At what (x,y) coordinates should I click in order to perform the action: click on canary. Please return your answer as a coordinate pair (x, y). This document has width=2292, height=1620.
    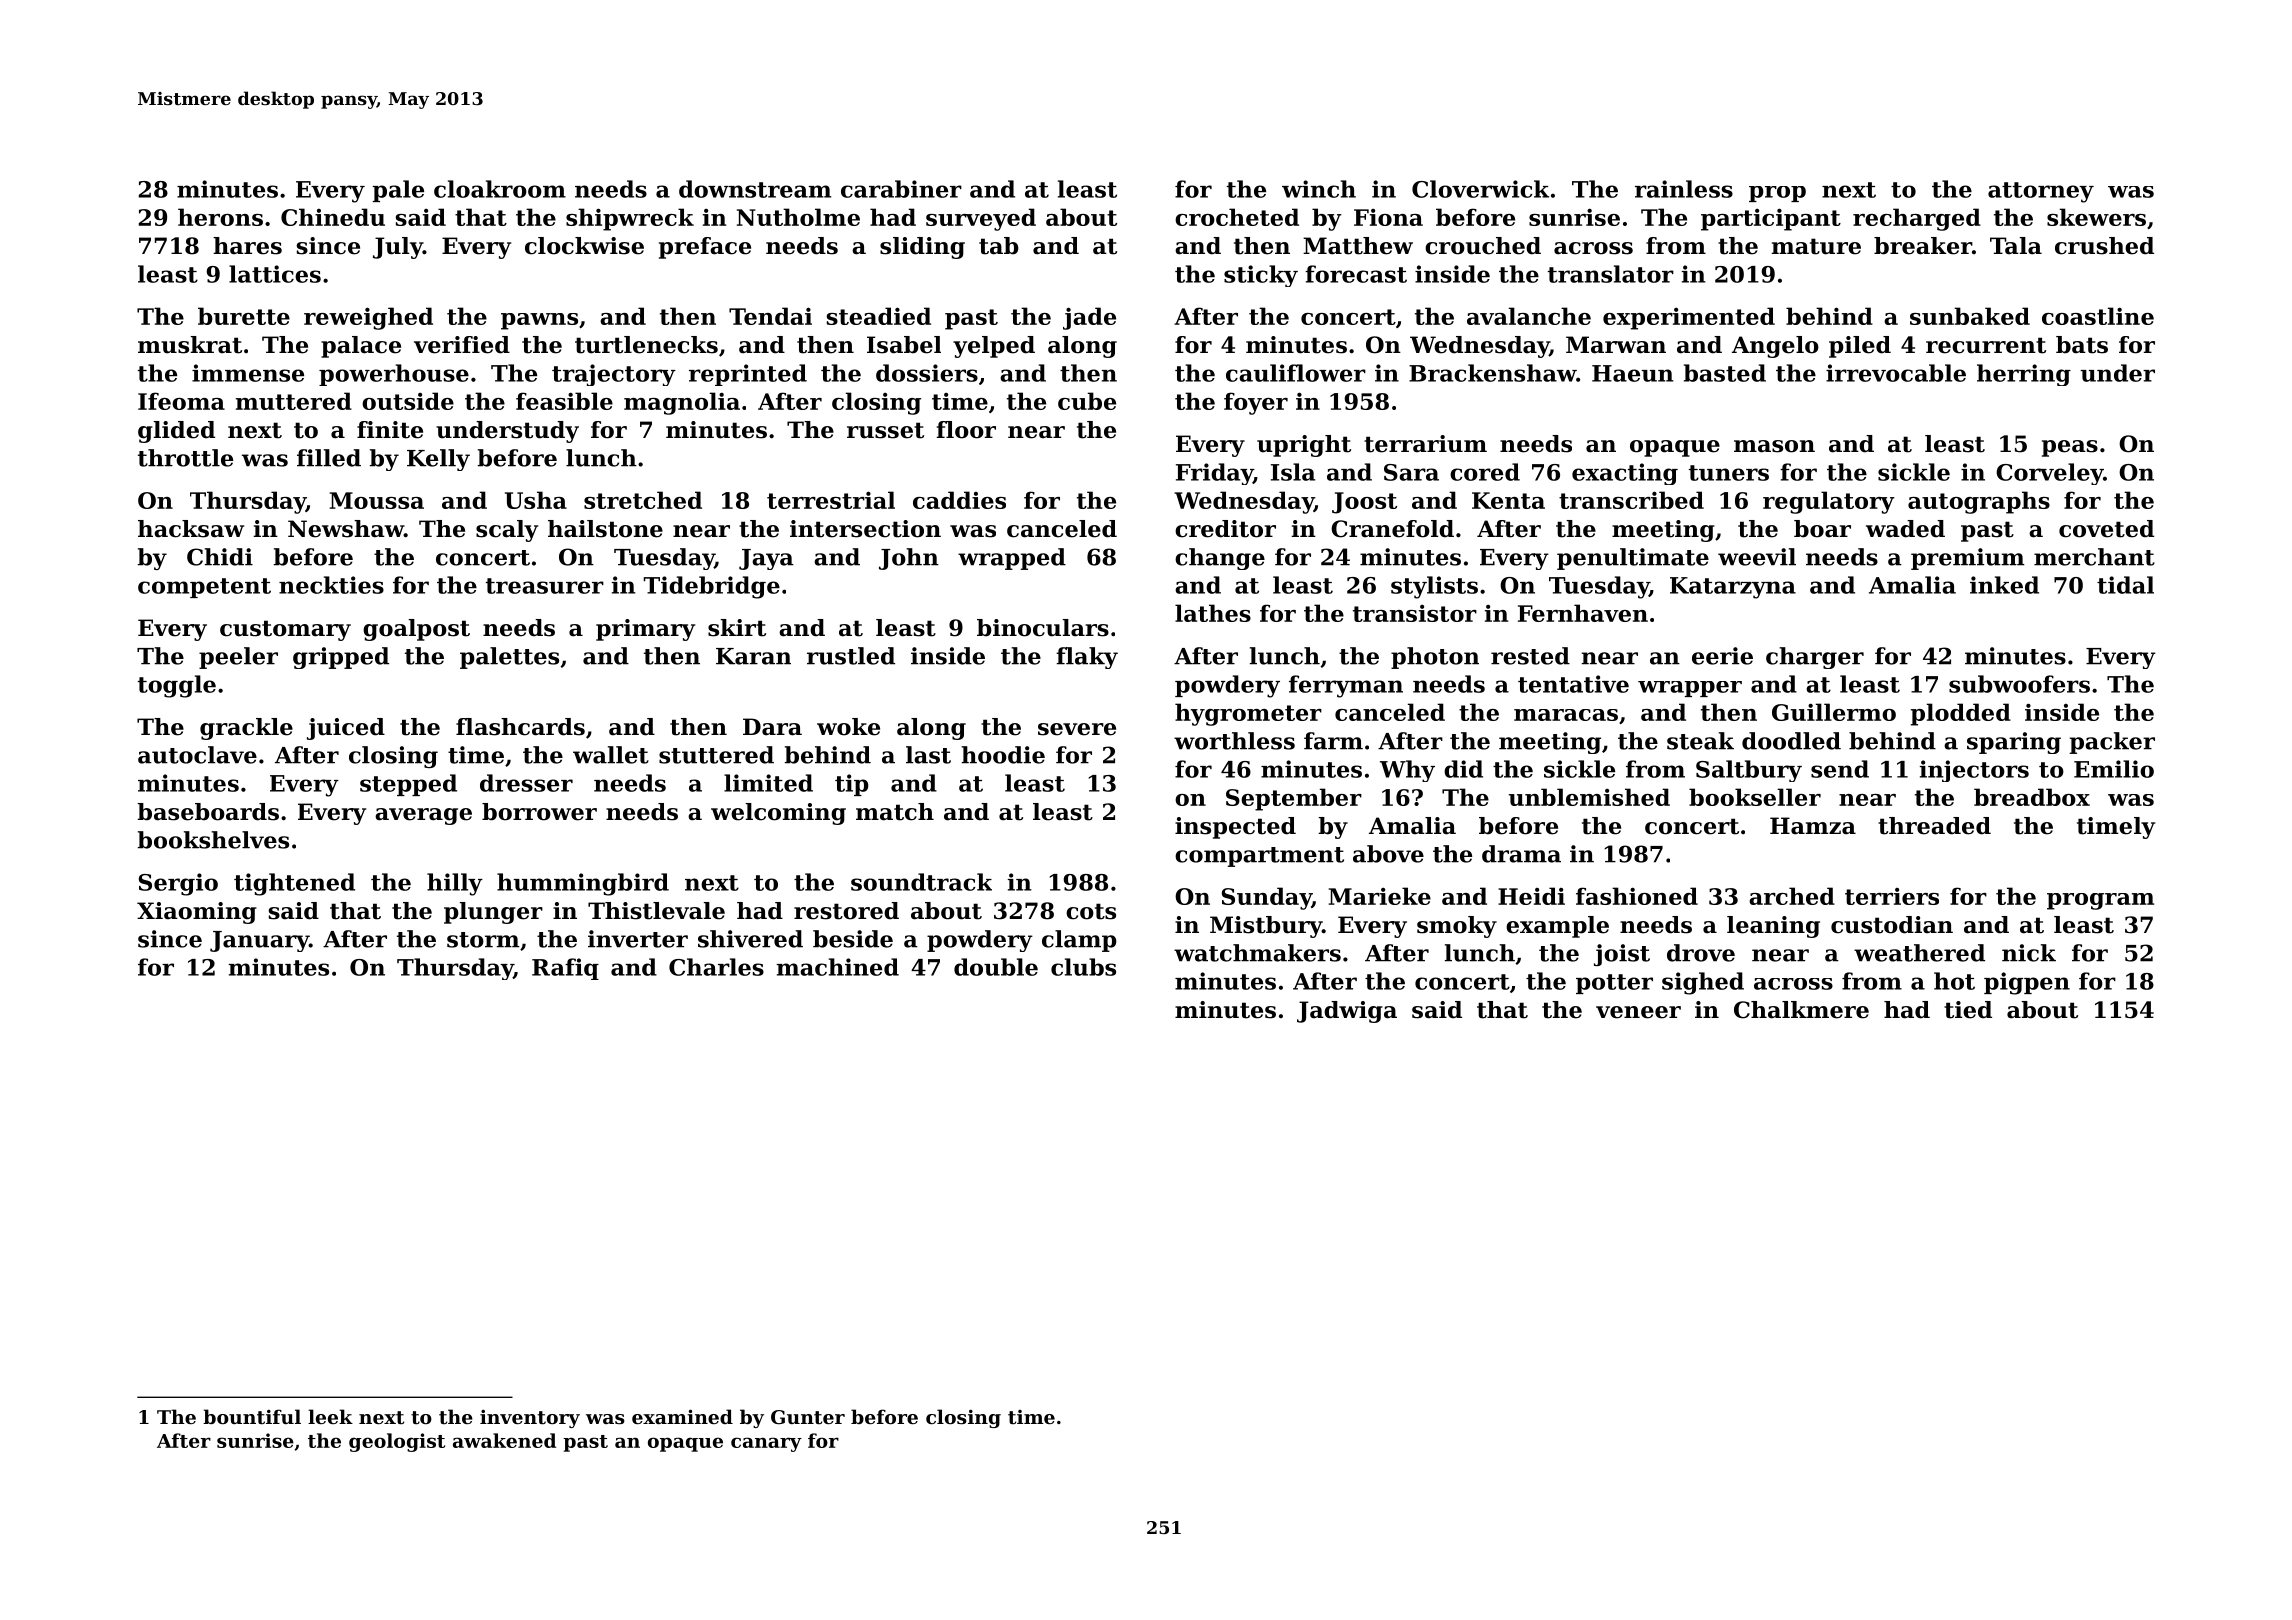
    Looking at the image, I should click on (766, 1444).
